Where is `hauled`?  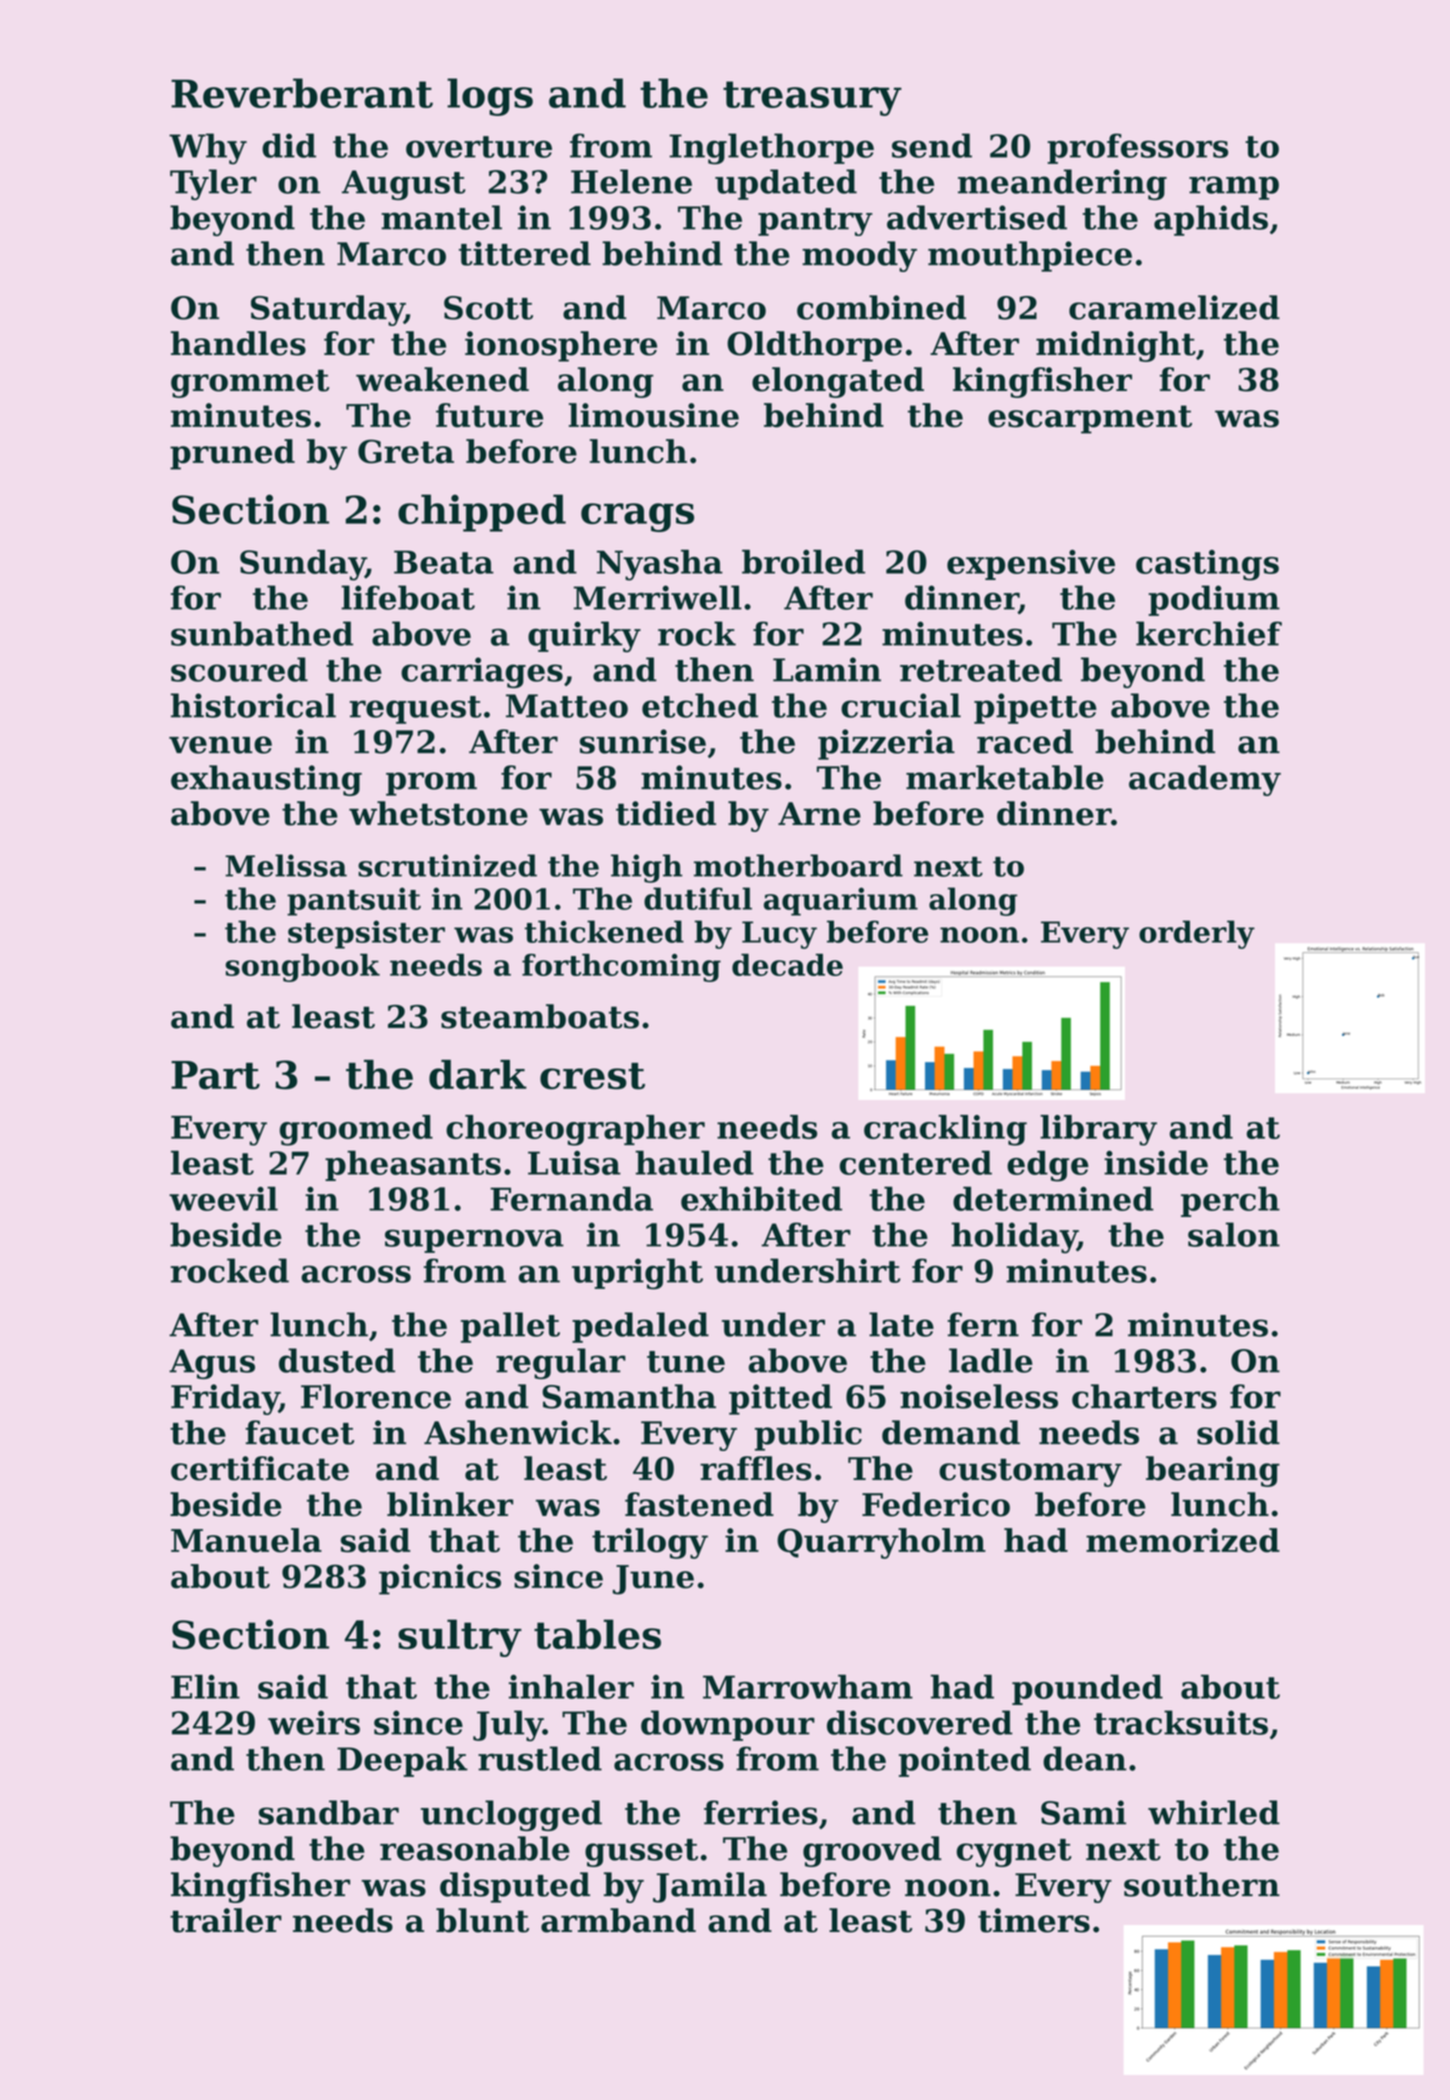
hauled is located at coordinates (694, 1162).
